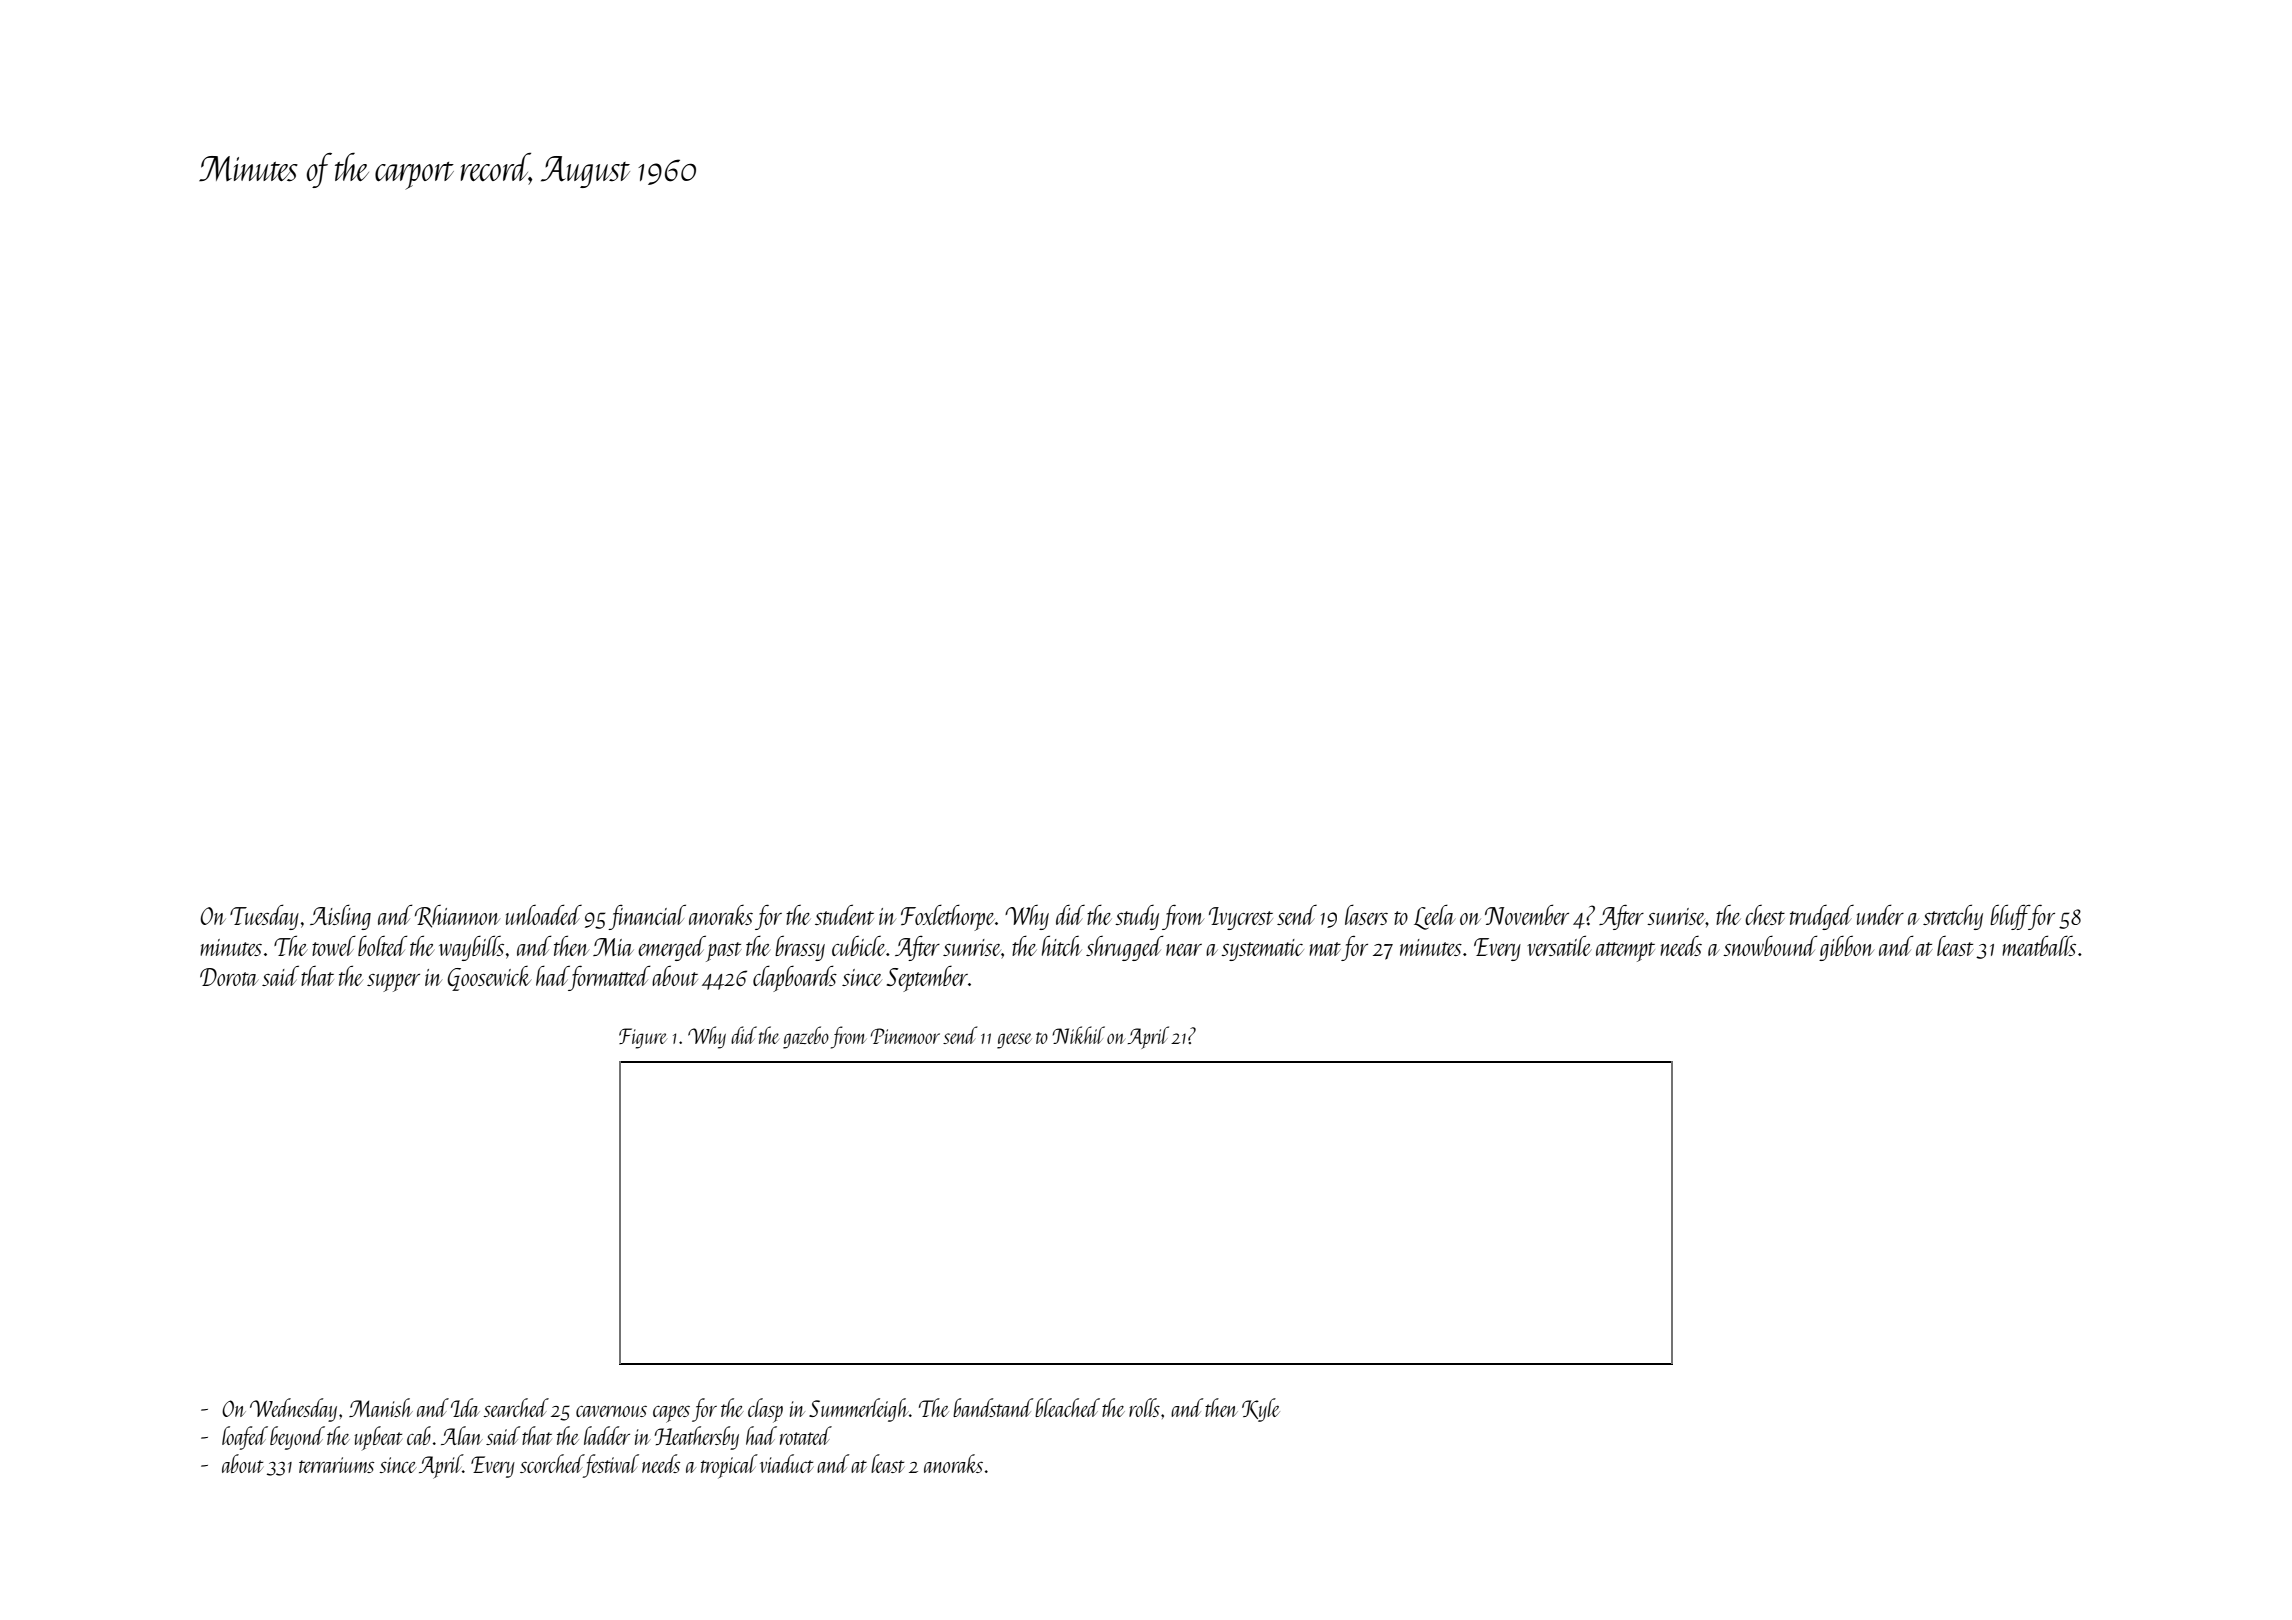  What do you see at coordinates (1014, 1041) in the document?
I see `geese` at bounding box center [1014, 1041].
